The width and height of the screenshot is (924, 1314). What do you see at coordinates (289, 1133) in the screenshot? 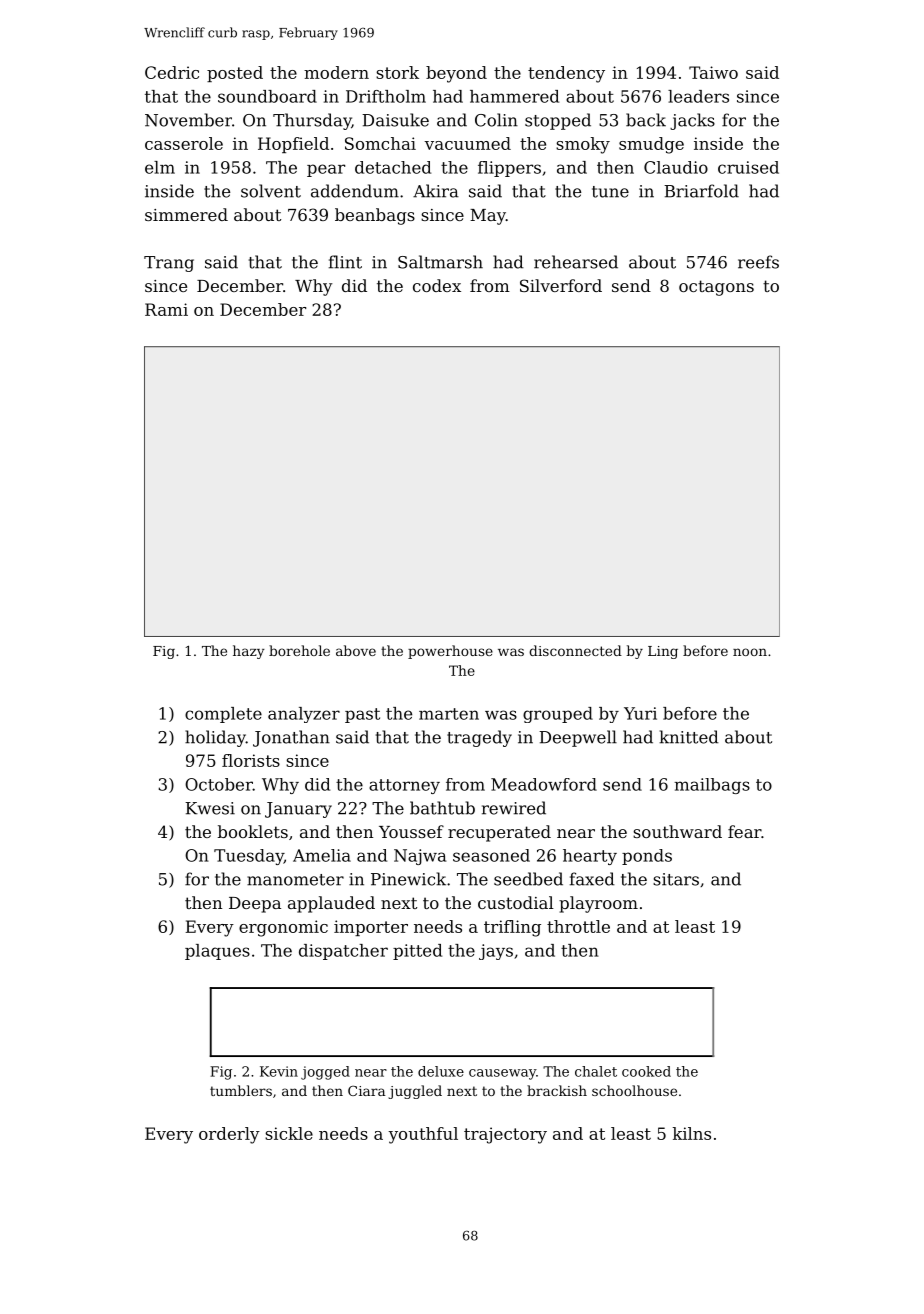
I see `sickle` at bounding box center [289, 1133].
